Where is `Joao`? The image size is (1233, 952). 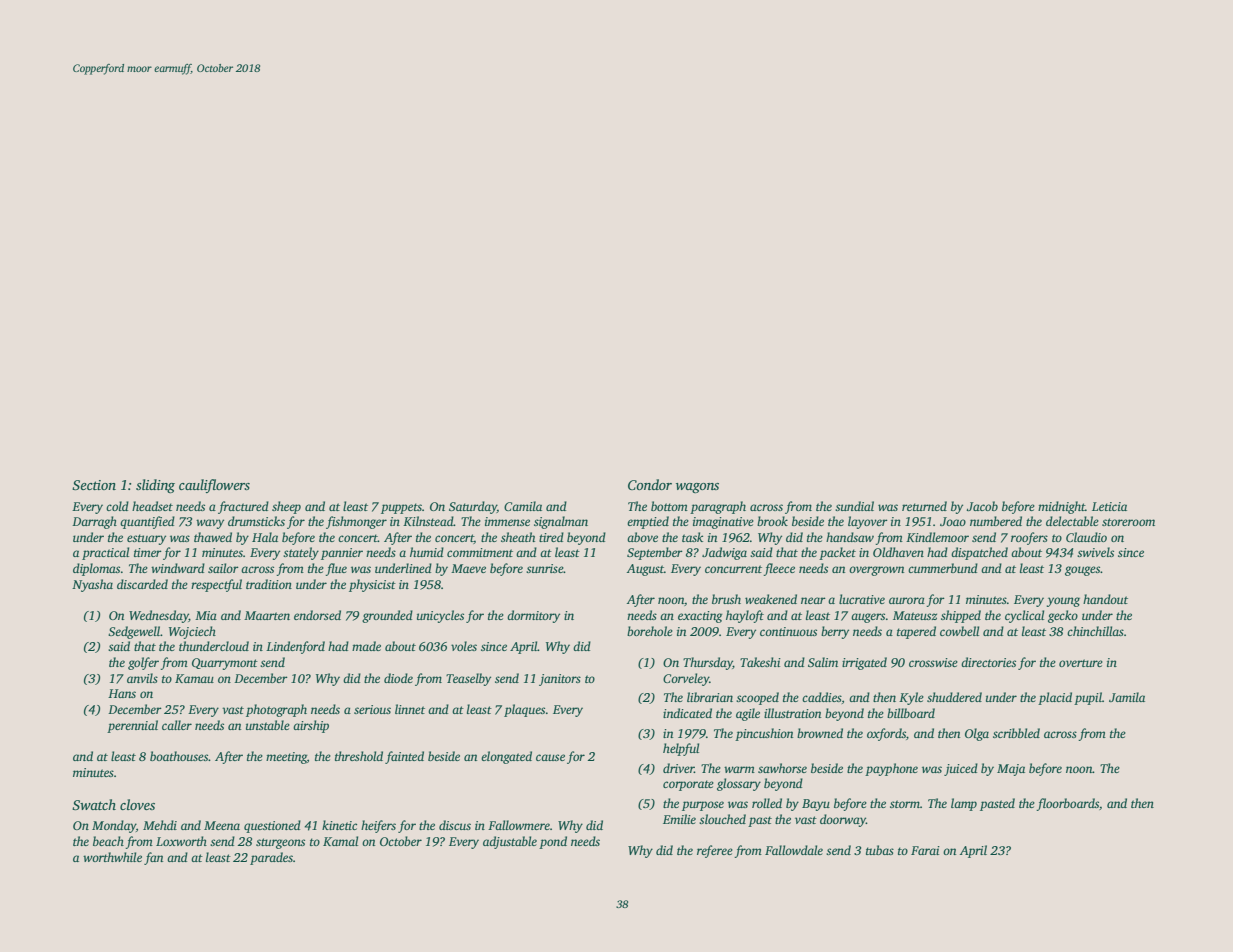
Joao is located at coordinates (953, 521).
